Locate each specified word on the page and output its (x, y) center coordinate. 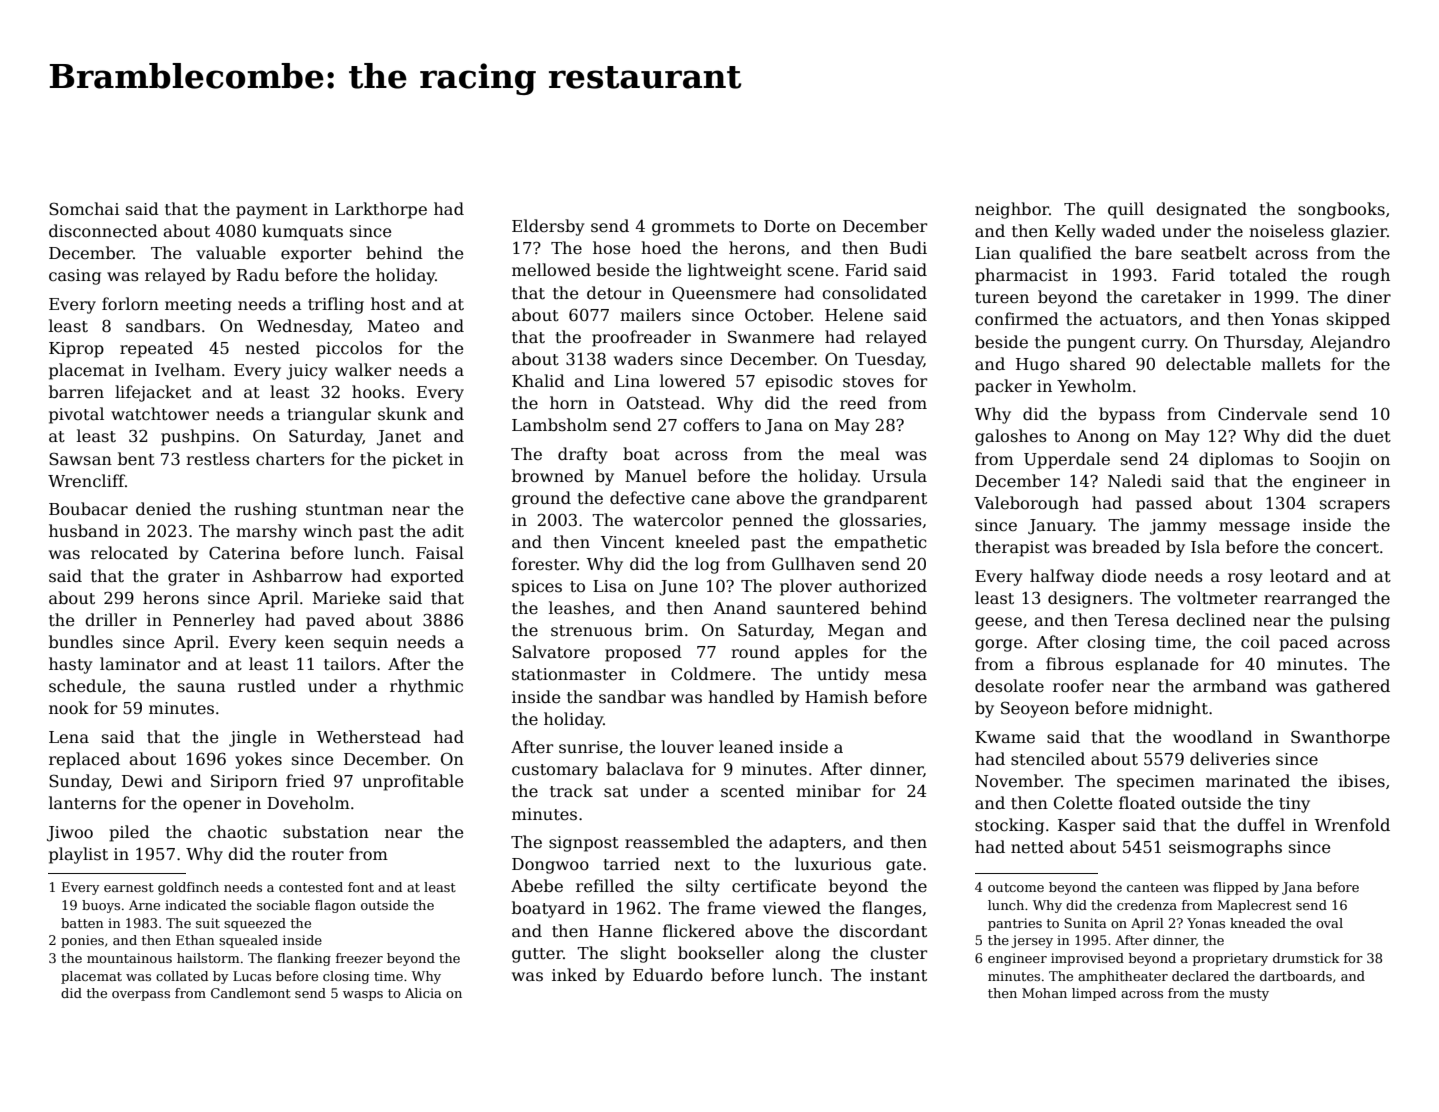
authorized (883, 585)
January (1061, 527)
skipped (1358, 320)
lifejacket (153, 393)
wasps (363, 996)
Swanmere (771, 337)
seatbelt (1214, 253)
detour (614, 292)
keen (304, 642)
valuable (231, 253)
